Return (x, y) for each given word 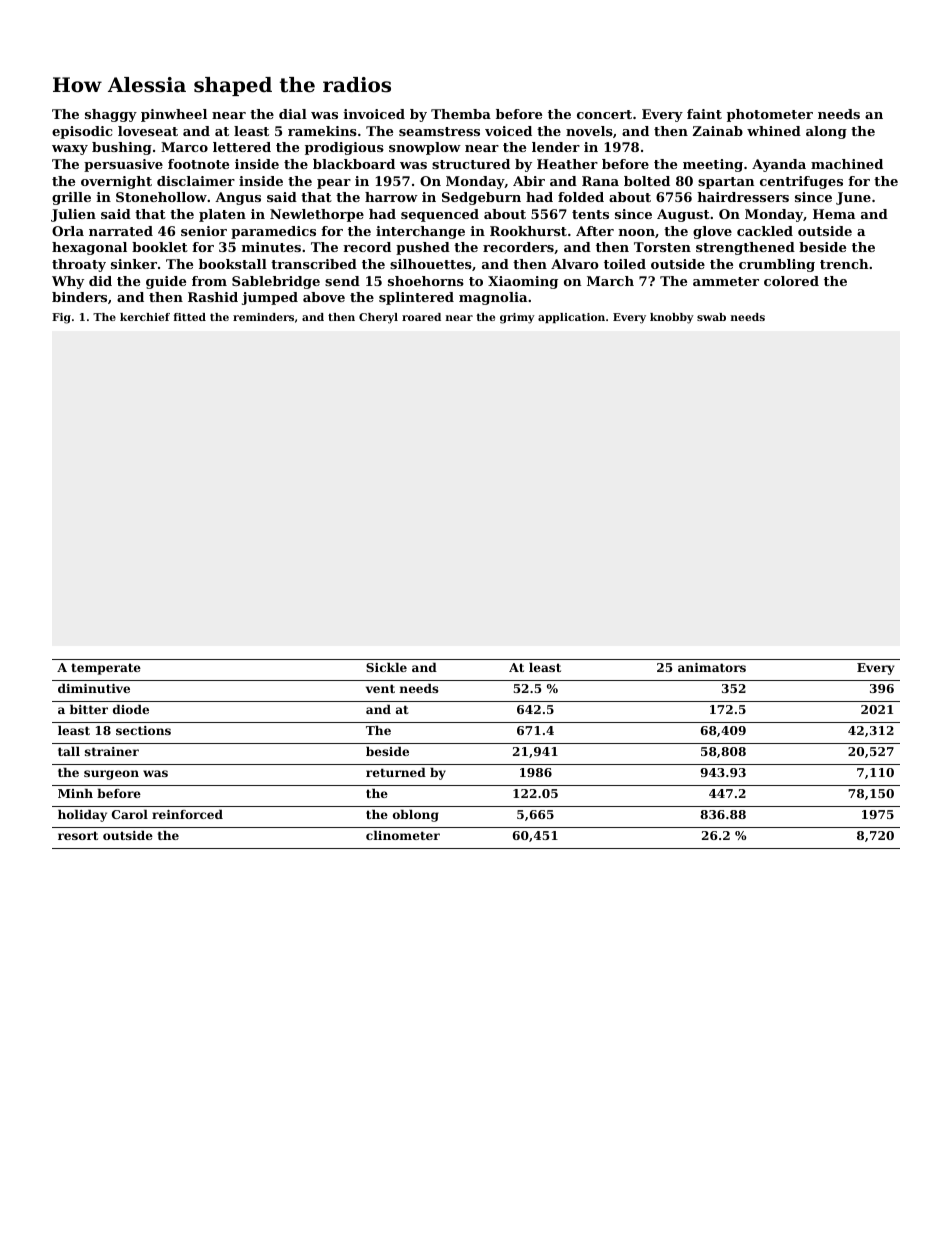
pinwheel (174, 115)
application (571, 318)
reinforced (187, 814)
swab (711, 317)
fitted (189, 317)
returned (396, 772)
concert (604, 114)
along (826, 132)
